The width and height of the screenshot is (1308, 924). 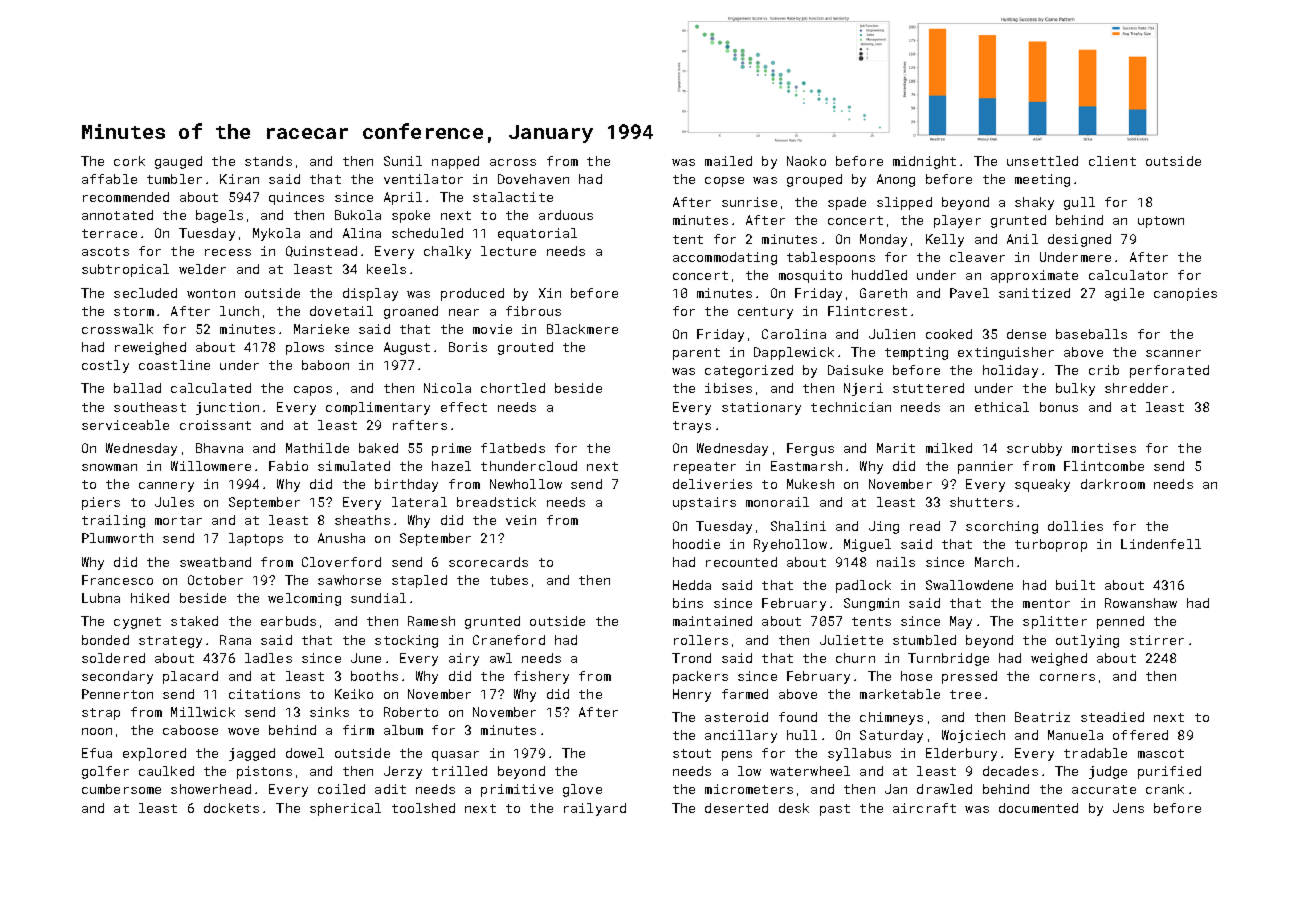 What do you see at coordinates (1010, 771) in the screenshot?
I see `decades` at bounding box center [1010, 771].
